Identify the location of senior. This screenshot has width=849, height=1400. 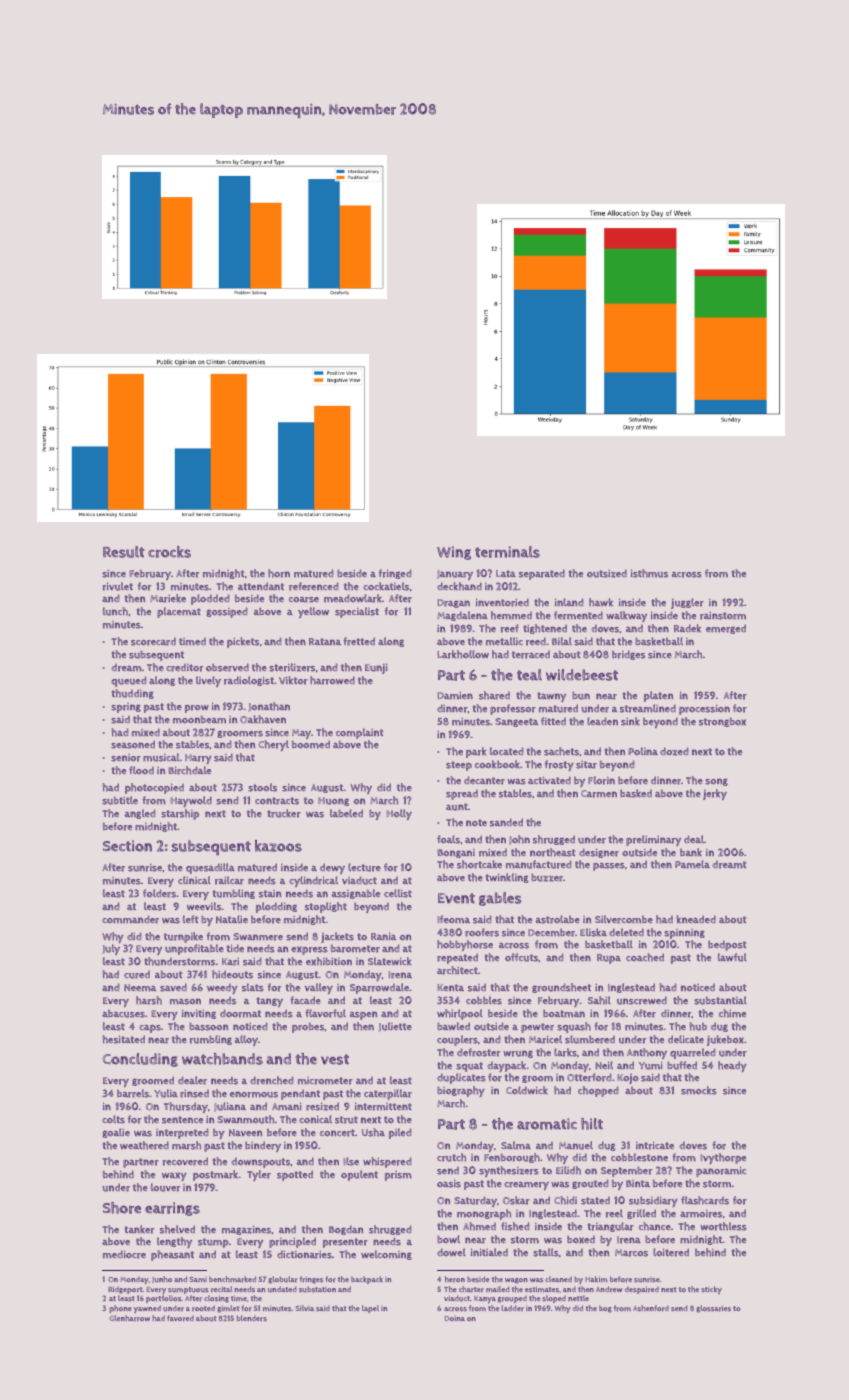
(126, 758).
